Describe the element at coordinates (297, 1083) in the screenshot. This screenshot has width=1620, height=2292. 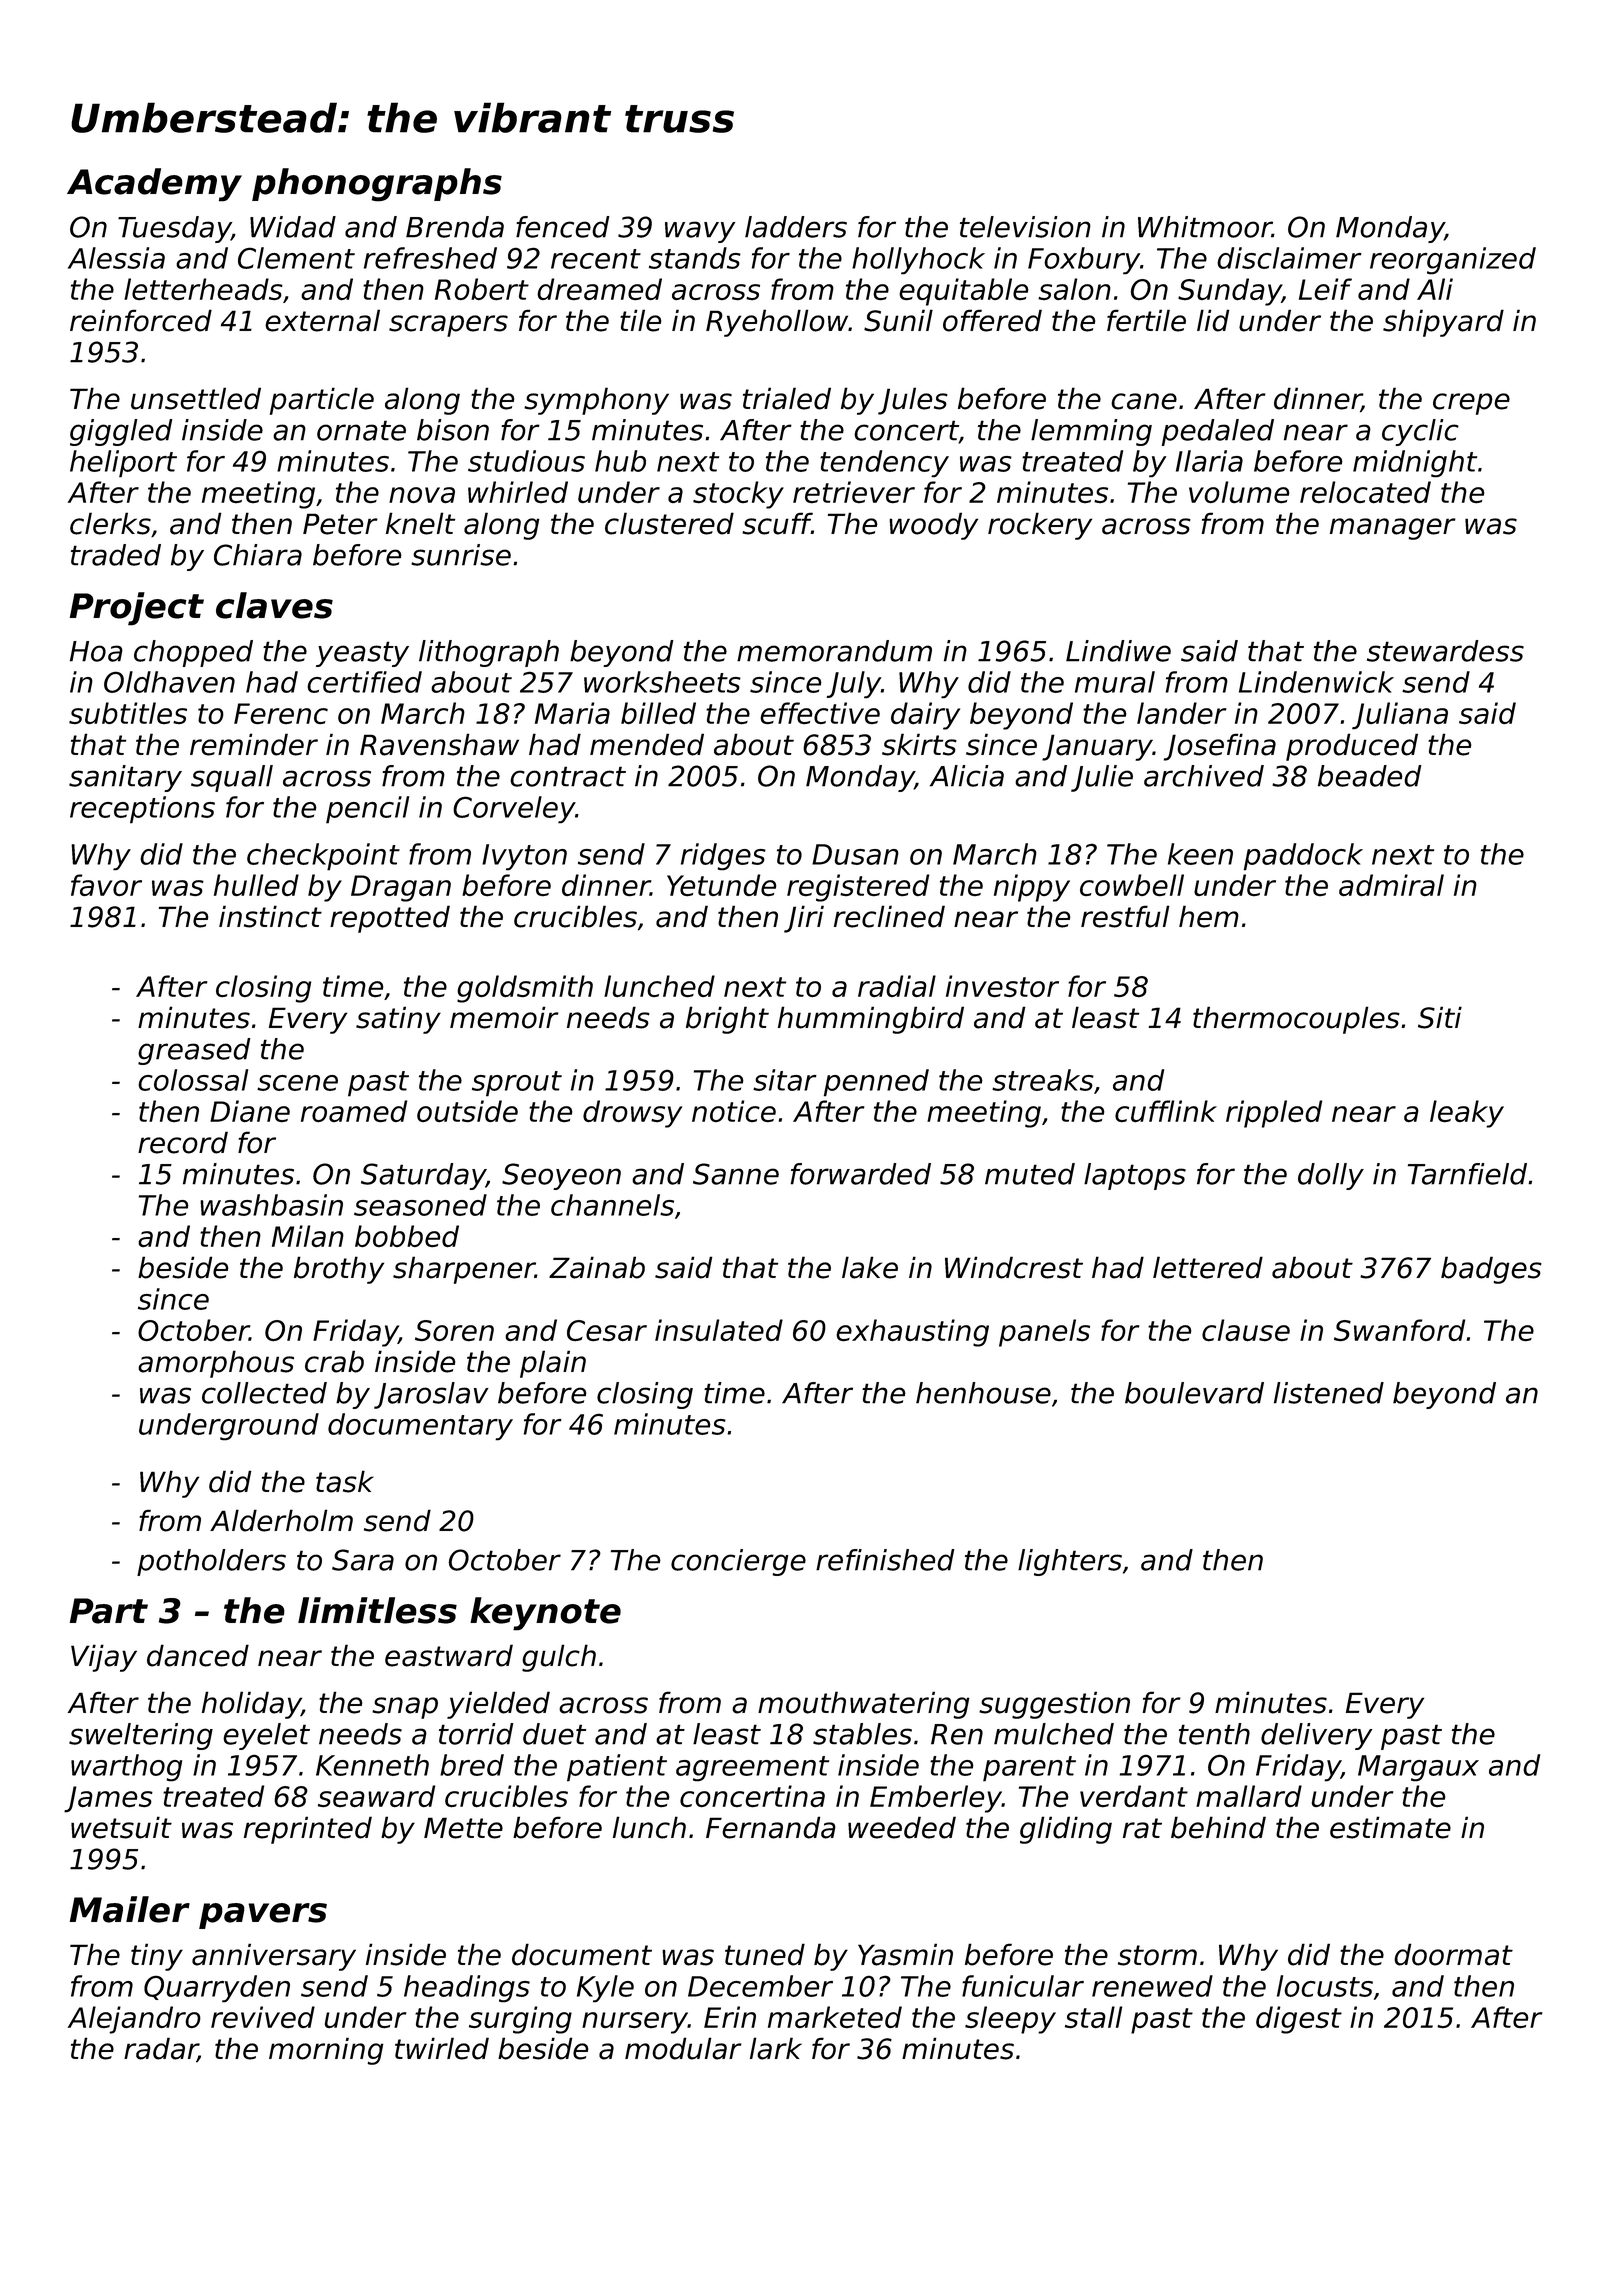
I see `scene` at that location.
